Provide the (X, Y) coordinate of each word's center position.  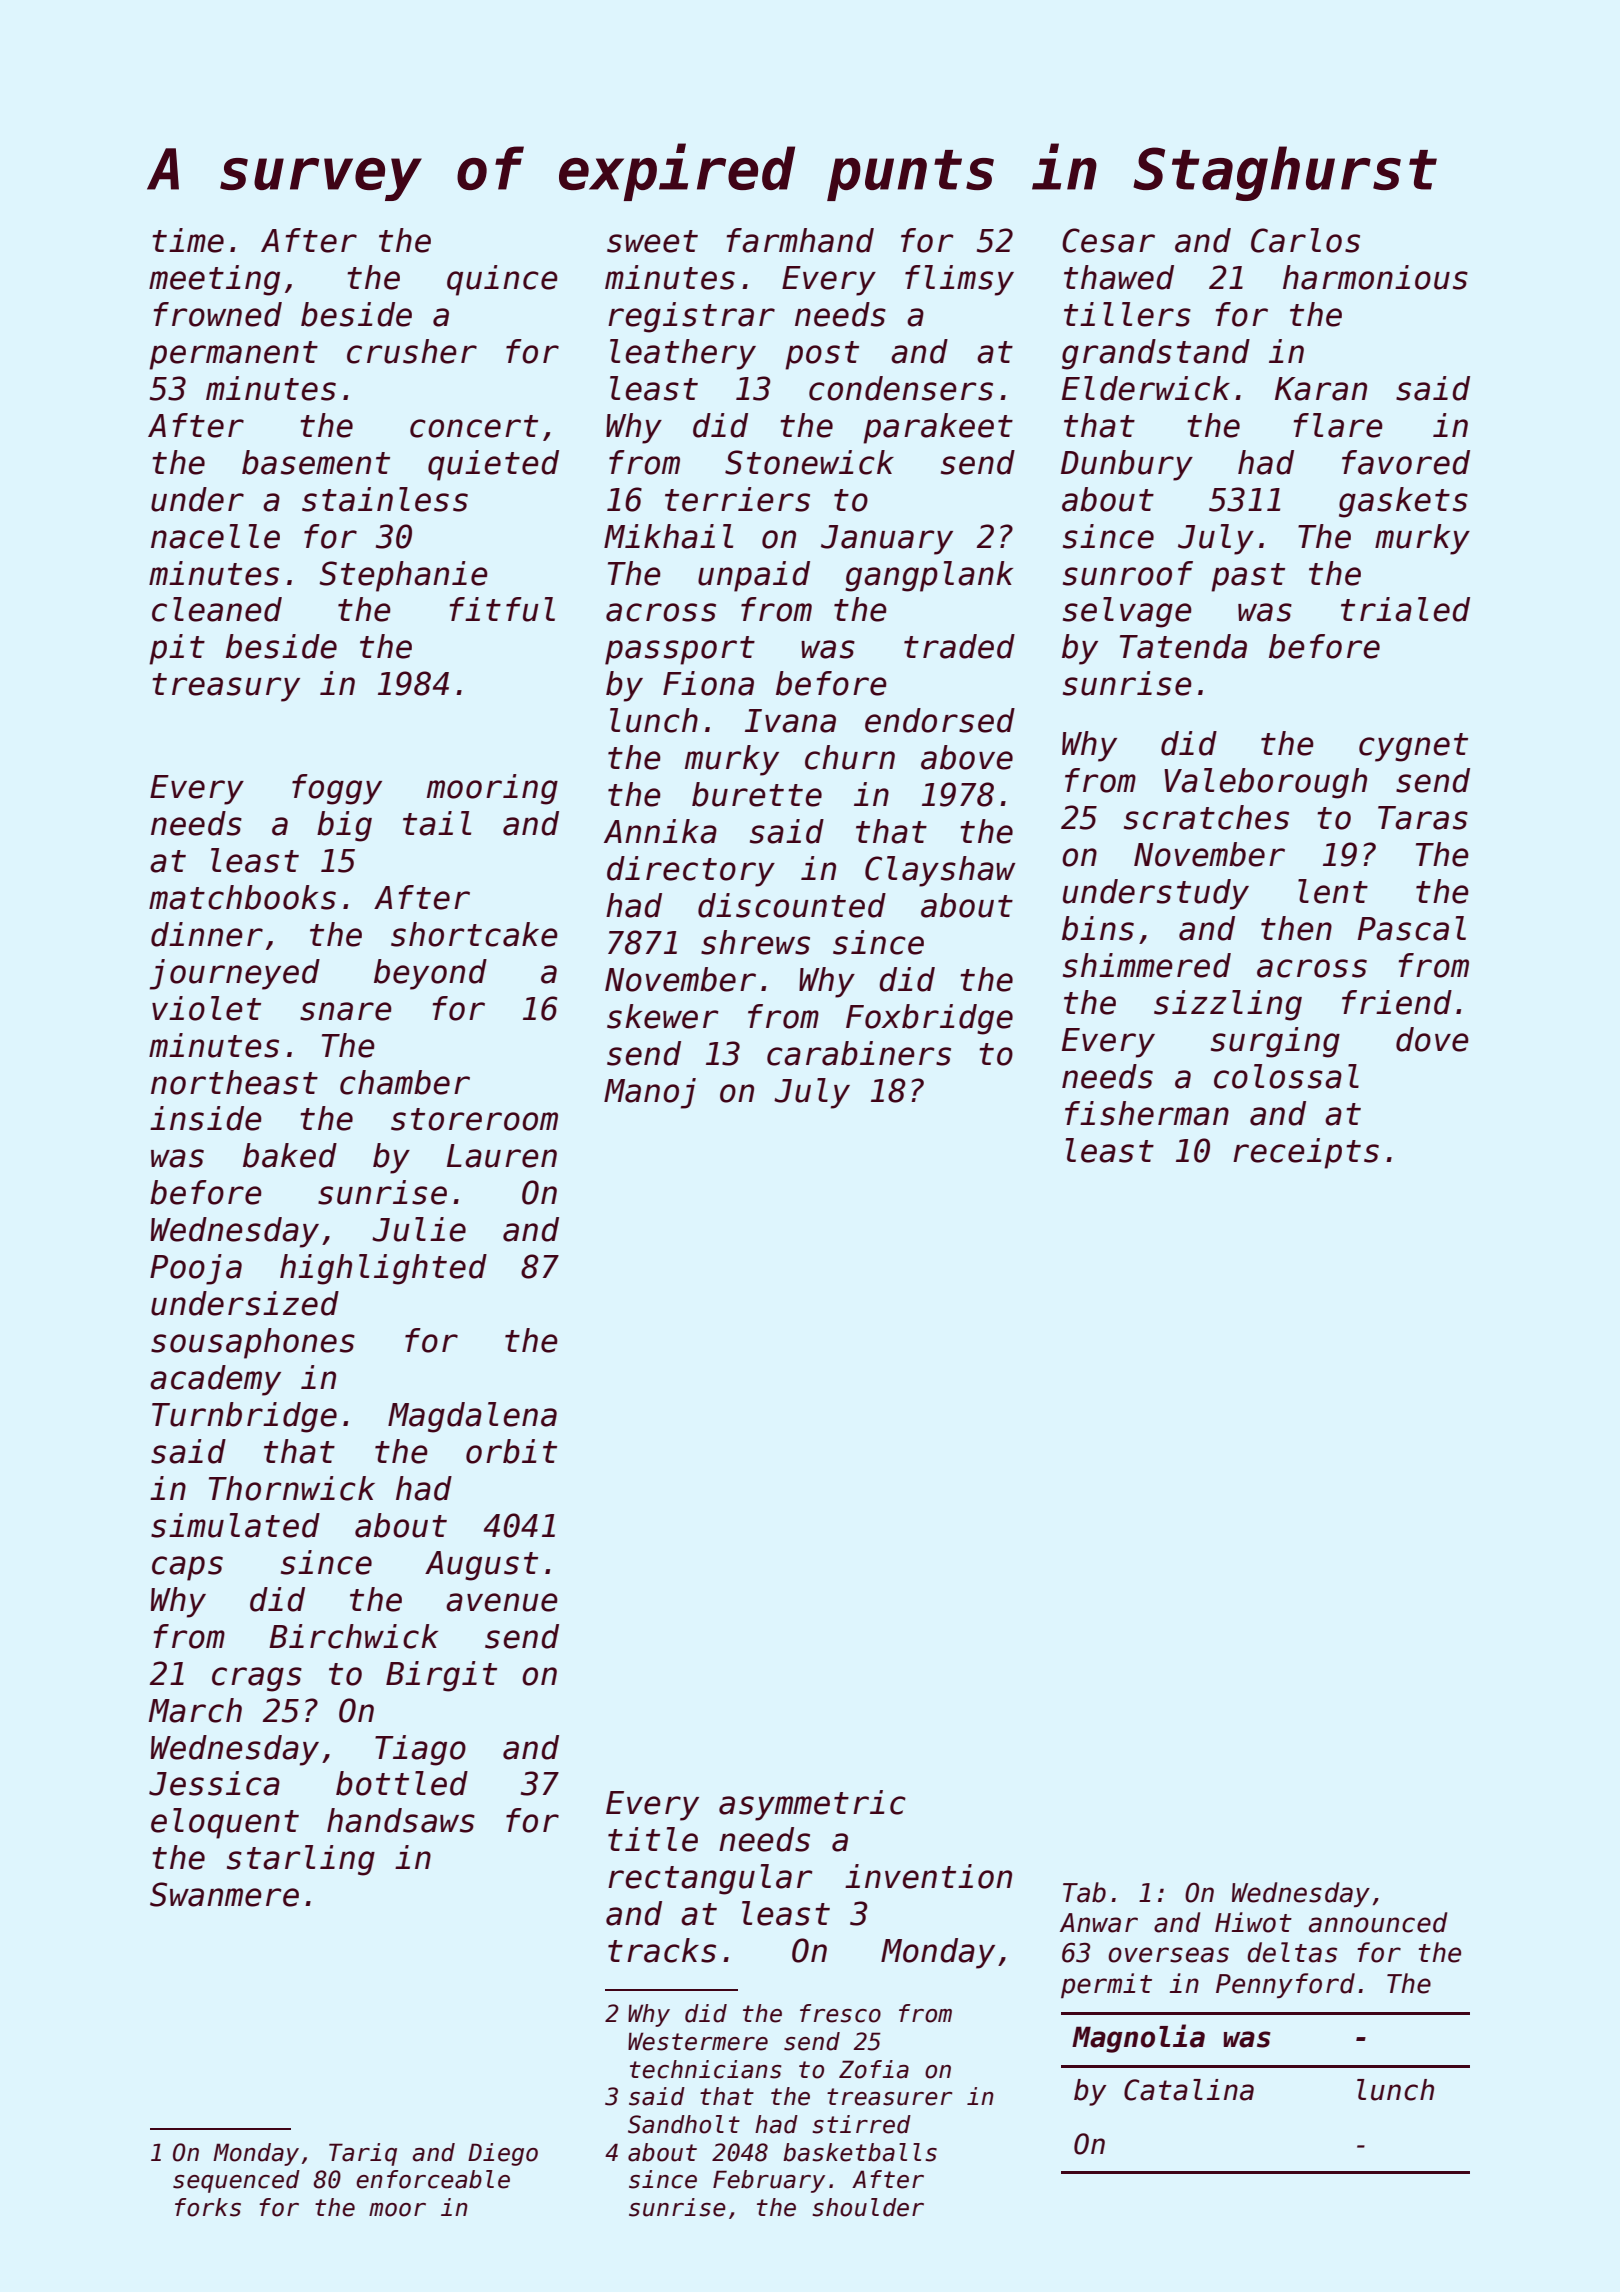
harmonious (1375, 277)
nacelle (215, 536)
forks (208, 2207)
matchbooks (242, 897)
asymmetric (812, 1805)
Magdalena (472, 1417)
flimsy (959, 280)
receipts (1306, 1153)
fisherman (1147, 1113)
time (188, 240)
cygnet (1413, 747)
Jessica (214, 1783)
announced (1378, 1922)
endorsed (940, 720)
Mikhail (668, 536)
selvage (1127, 612)
